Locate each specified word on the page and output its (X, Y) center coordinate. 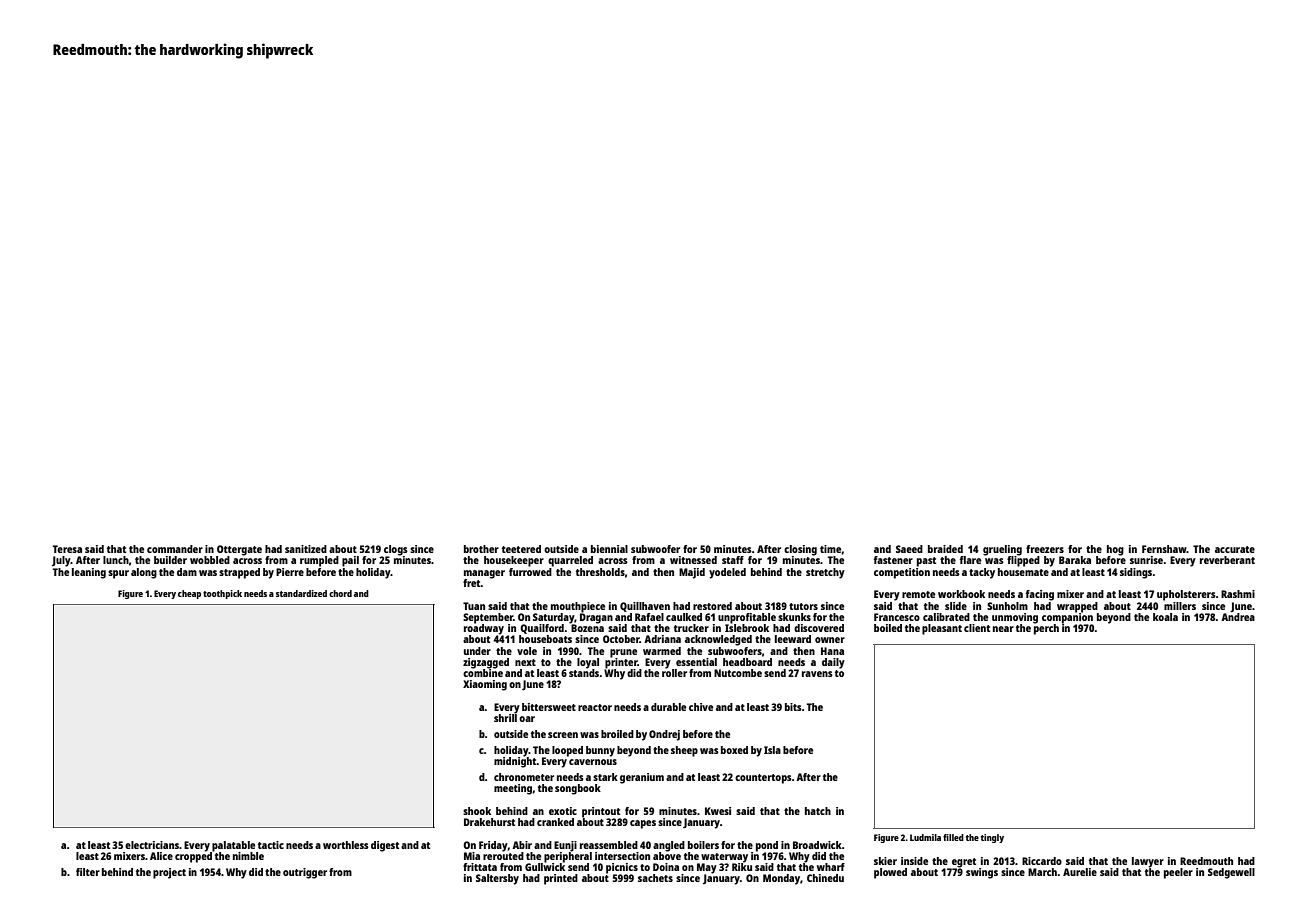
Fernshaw (1164, 549)
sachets (655, 878)
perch (1046, 629)
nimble (248, 856)
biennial (609, 549)
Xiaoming (485, 685)
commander (175, 549)
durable (668, 707)
